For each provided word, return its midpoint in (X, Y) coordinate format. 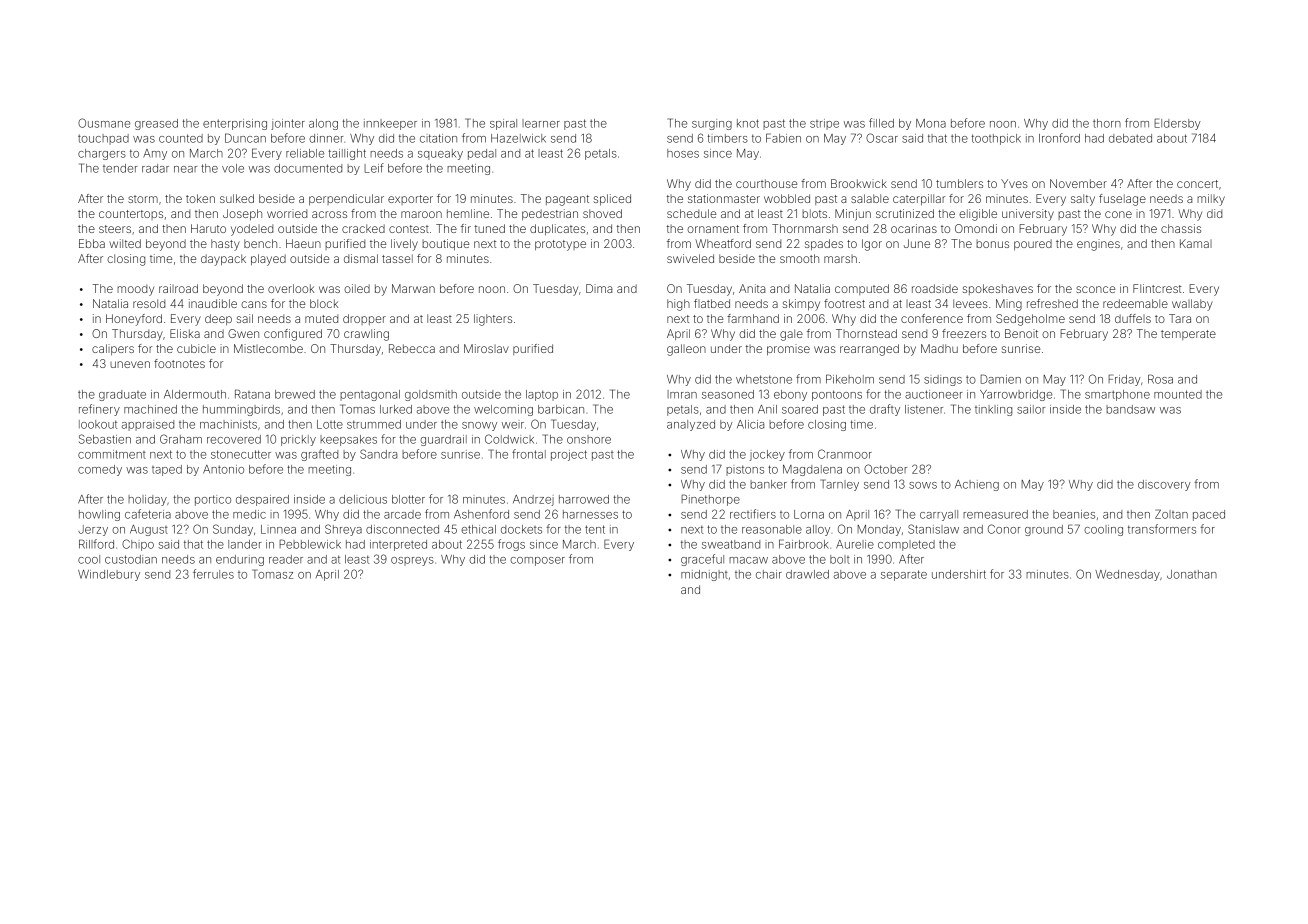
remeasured (995, 514)
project (569, 455)
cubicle (196, 348)
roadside (935, 288)
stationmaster (724, 198)
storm (143, 199)
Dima (599, 288)
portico (213, 500)
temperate (1188, 335)
